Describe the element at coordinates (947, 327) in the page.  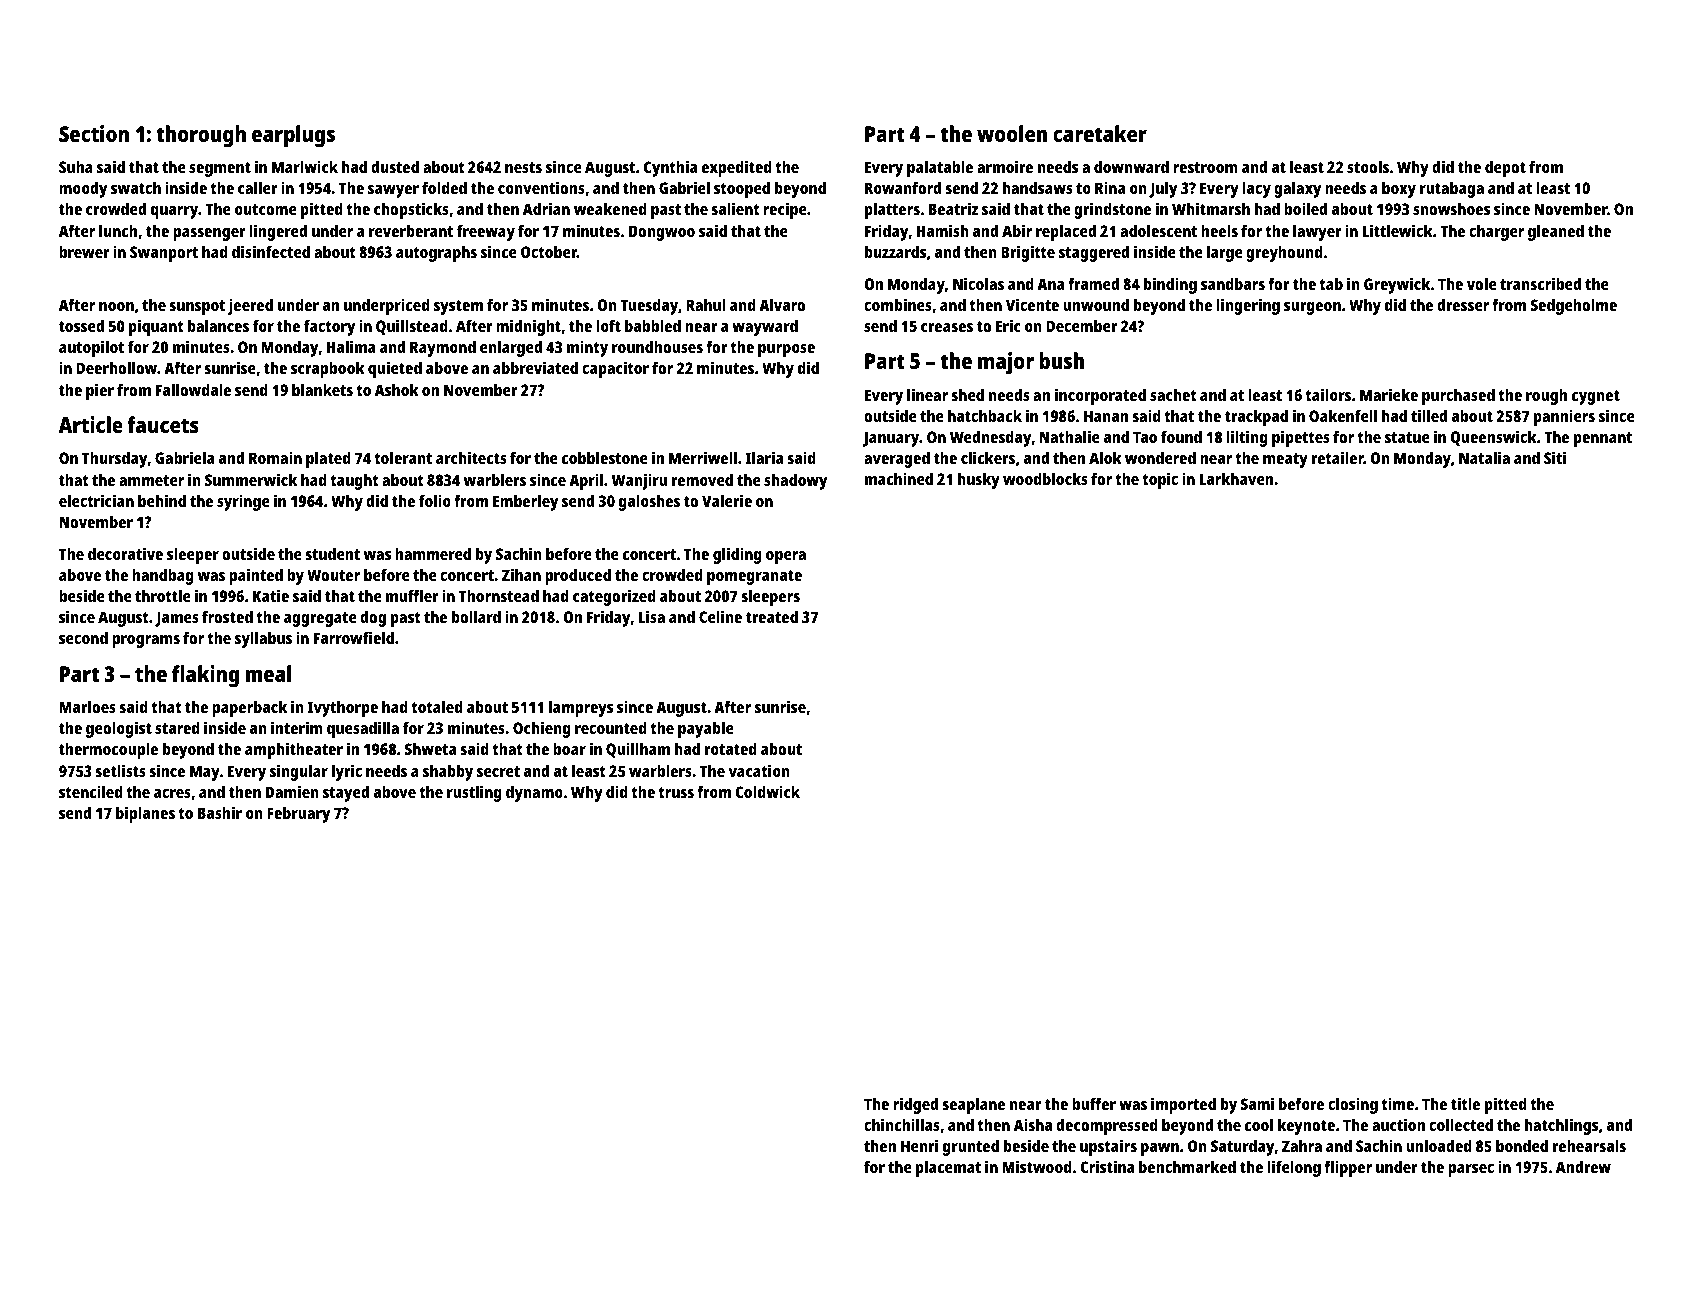
I see `creases` at that location.
